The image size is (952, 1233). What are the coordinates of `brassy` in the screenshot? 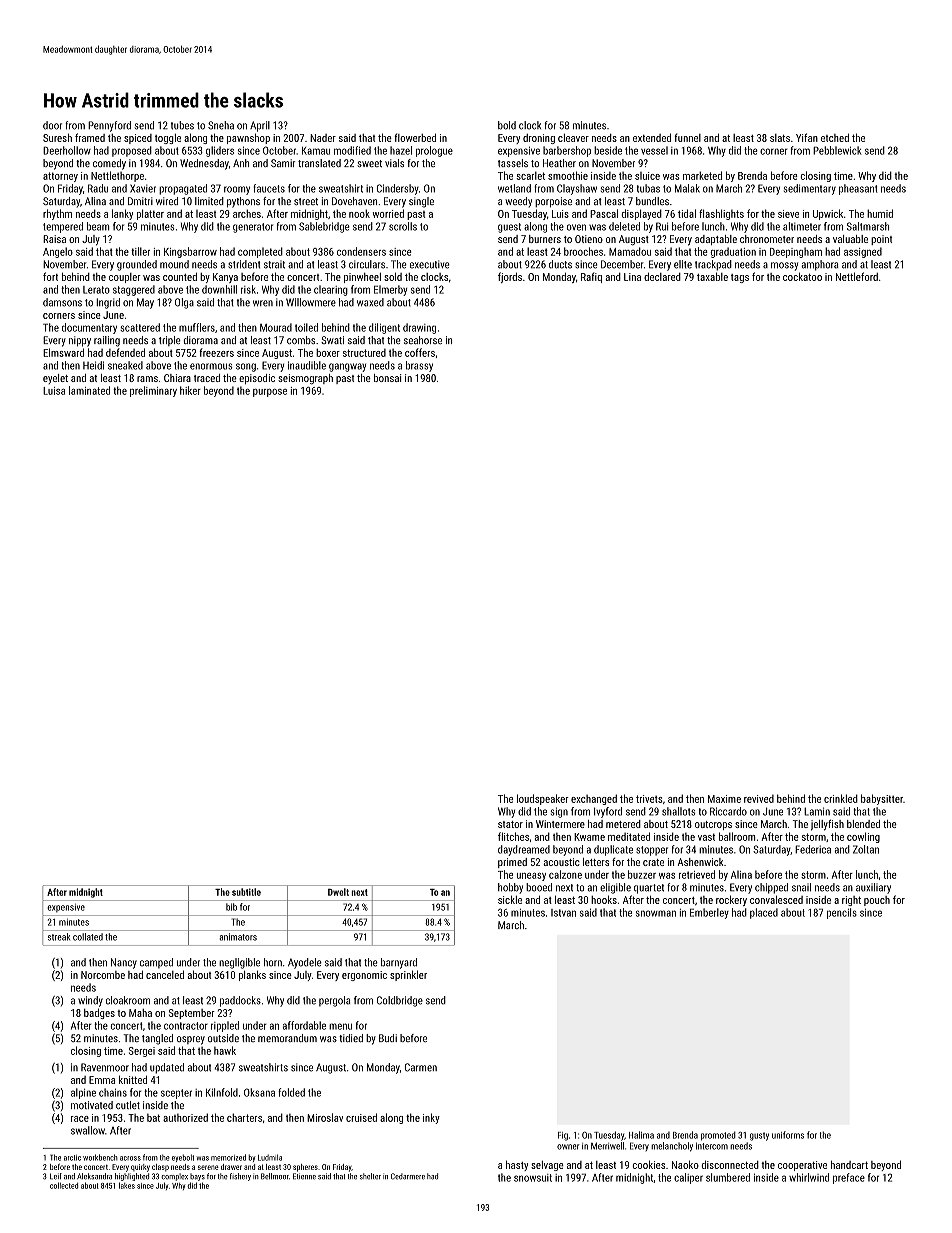 It's located at (419, 366).
